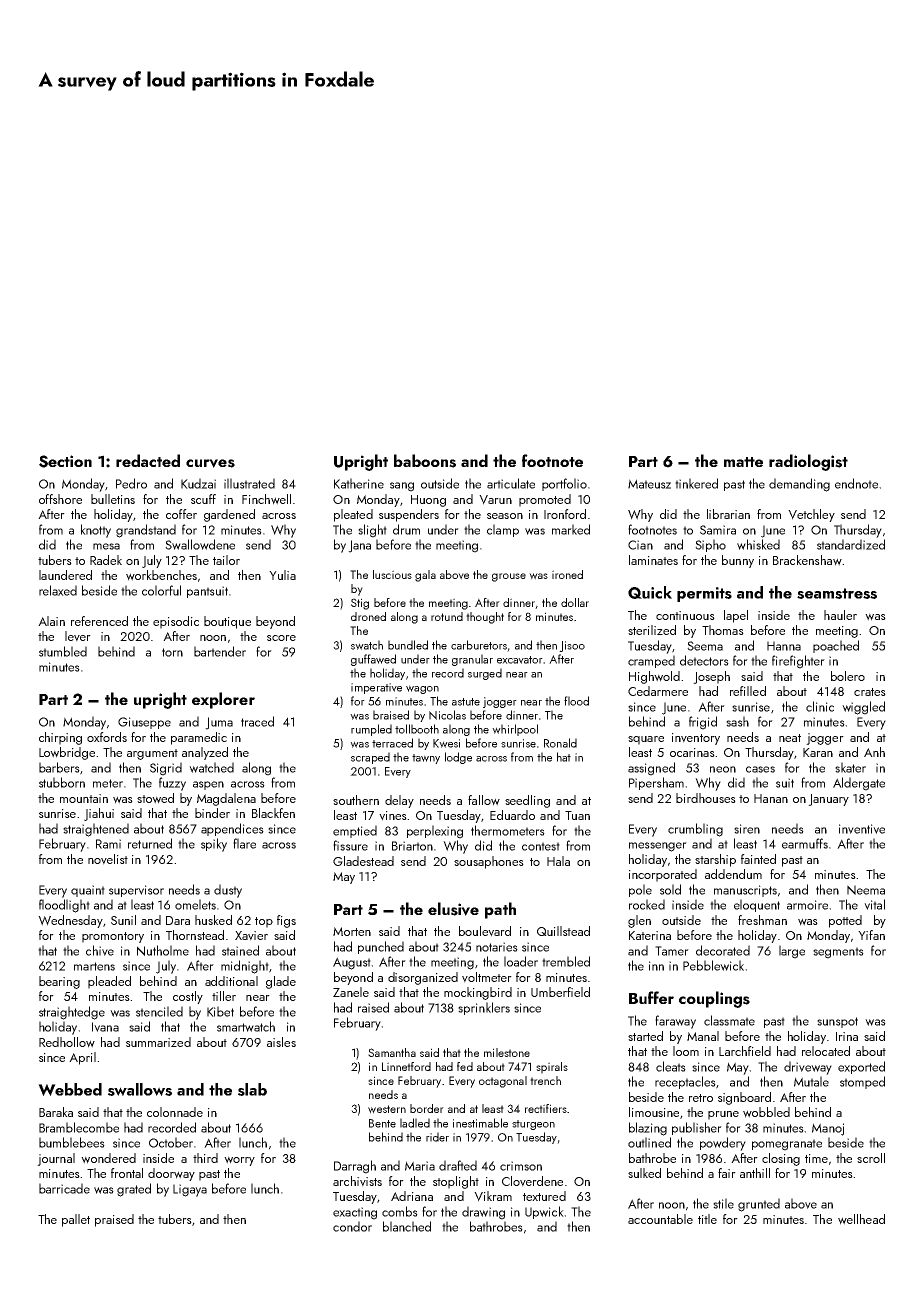  Describe the element at coordinates (575, 602) in the screenshot. I see `dollar` at that location.
